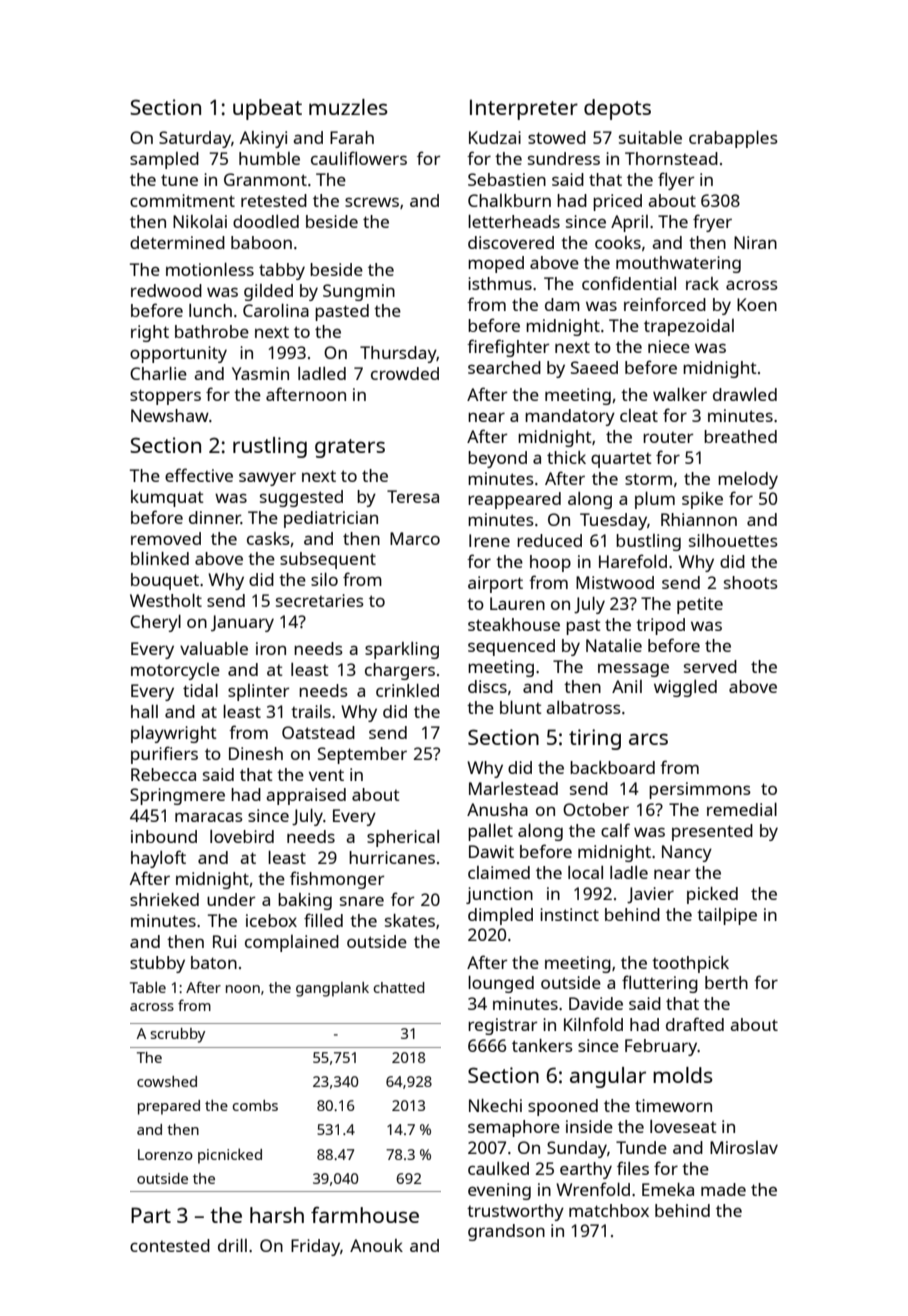 Image resolution: width=908 pixels, height=1316 pixels. What do you see at coordinates (755, 242) in the screenshot?
I see `Niran` at bounding box center [755, 242].
